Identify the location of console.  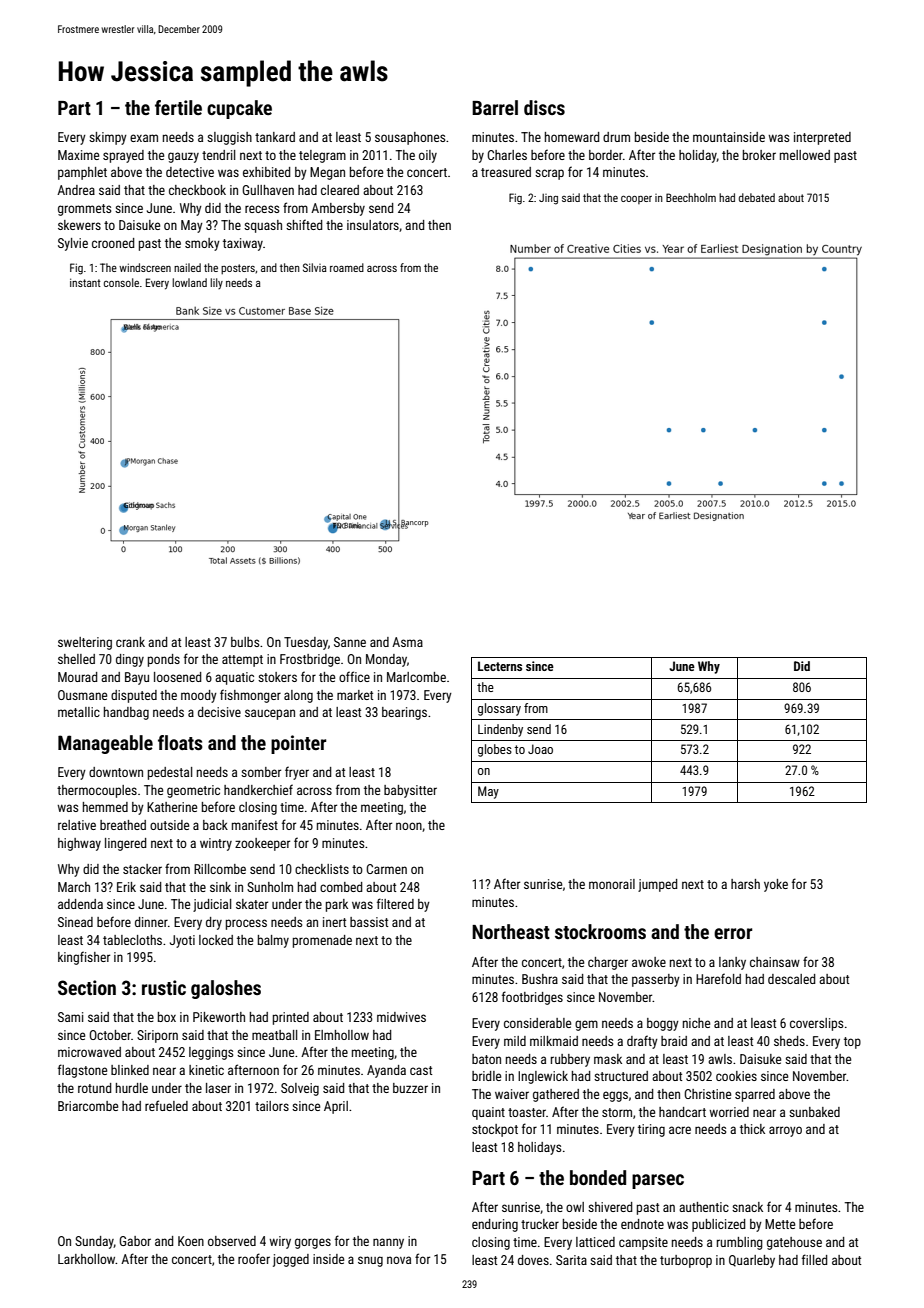
(121, 282).
